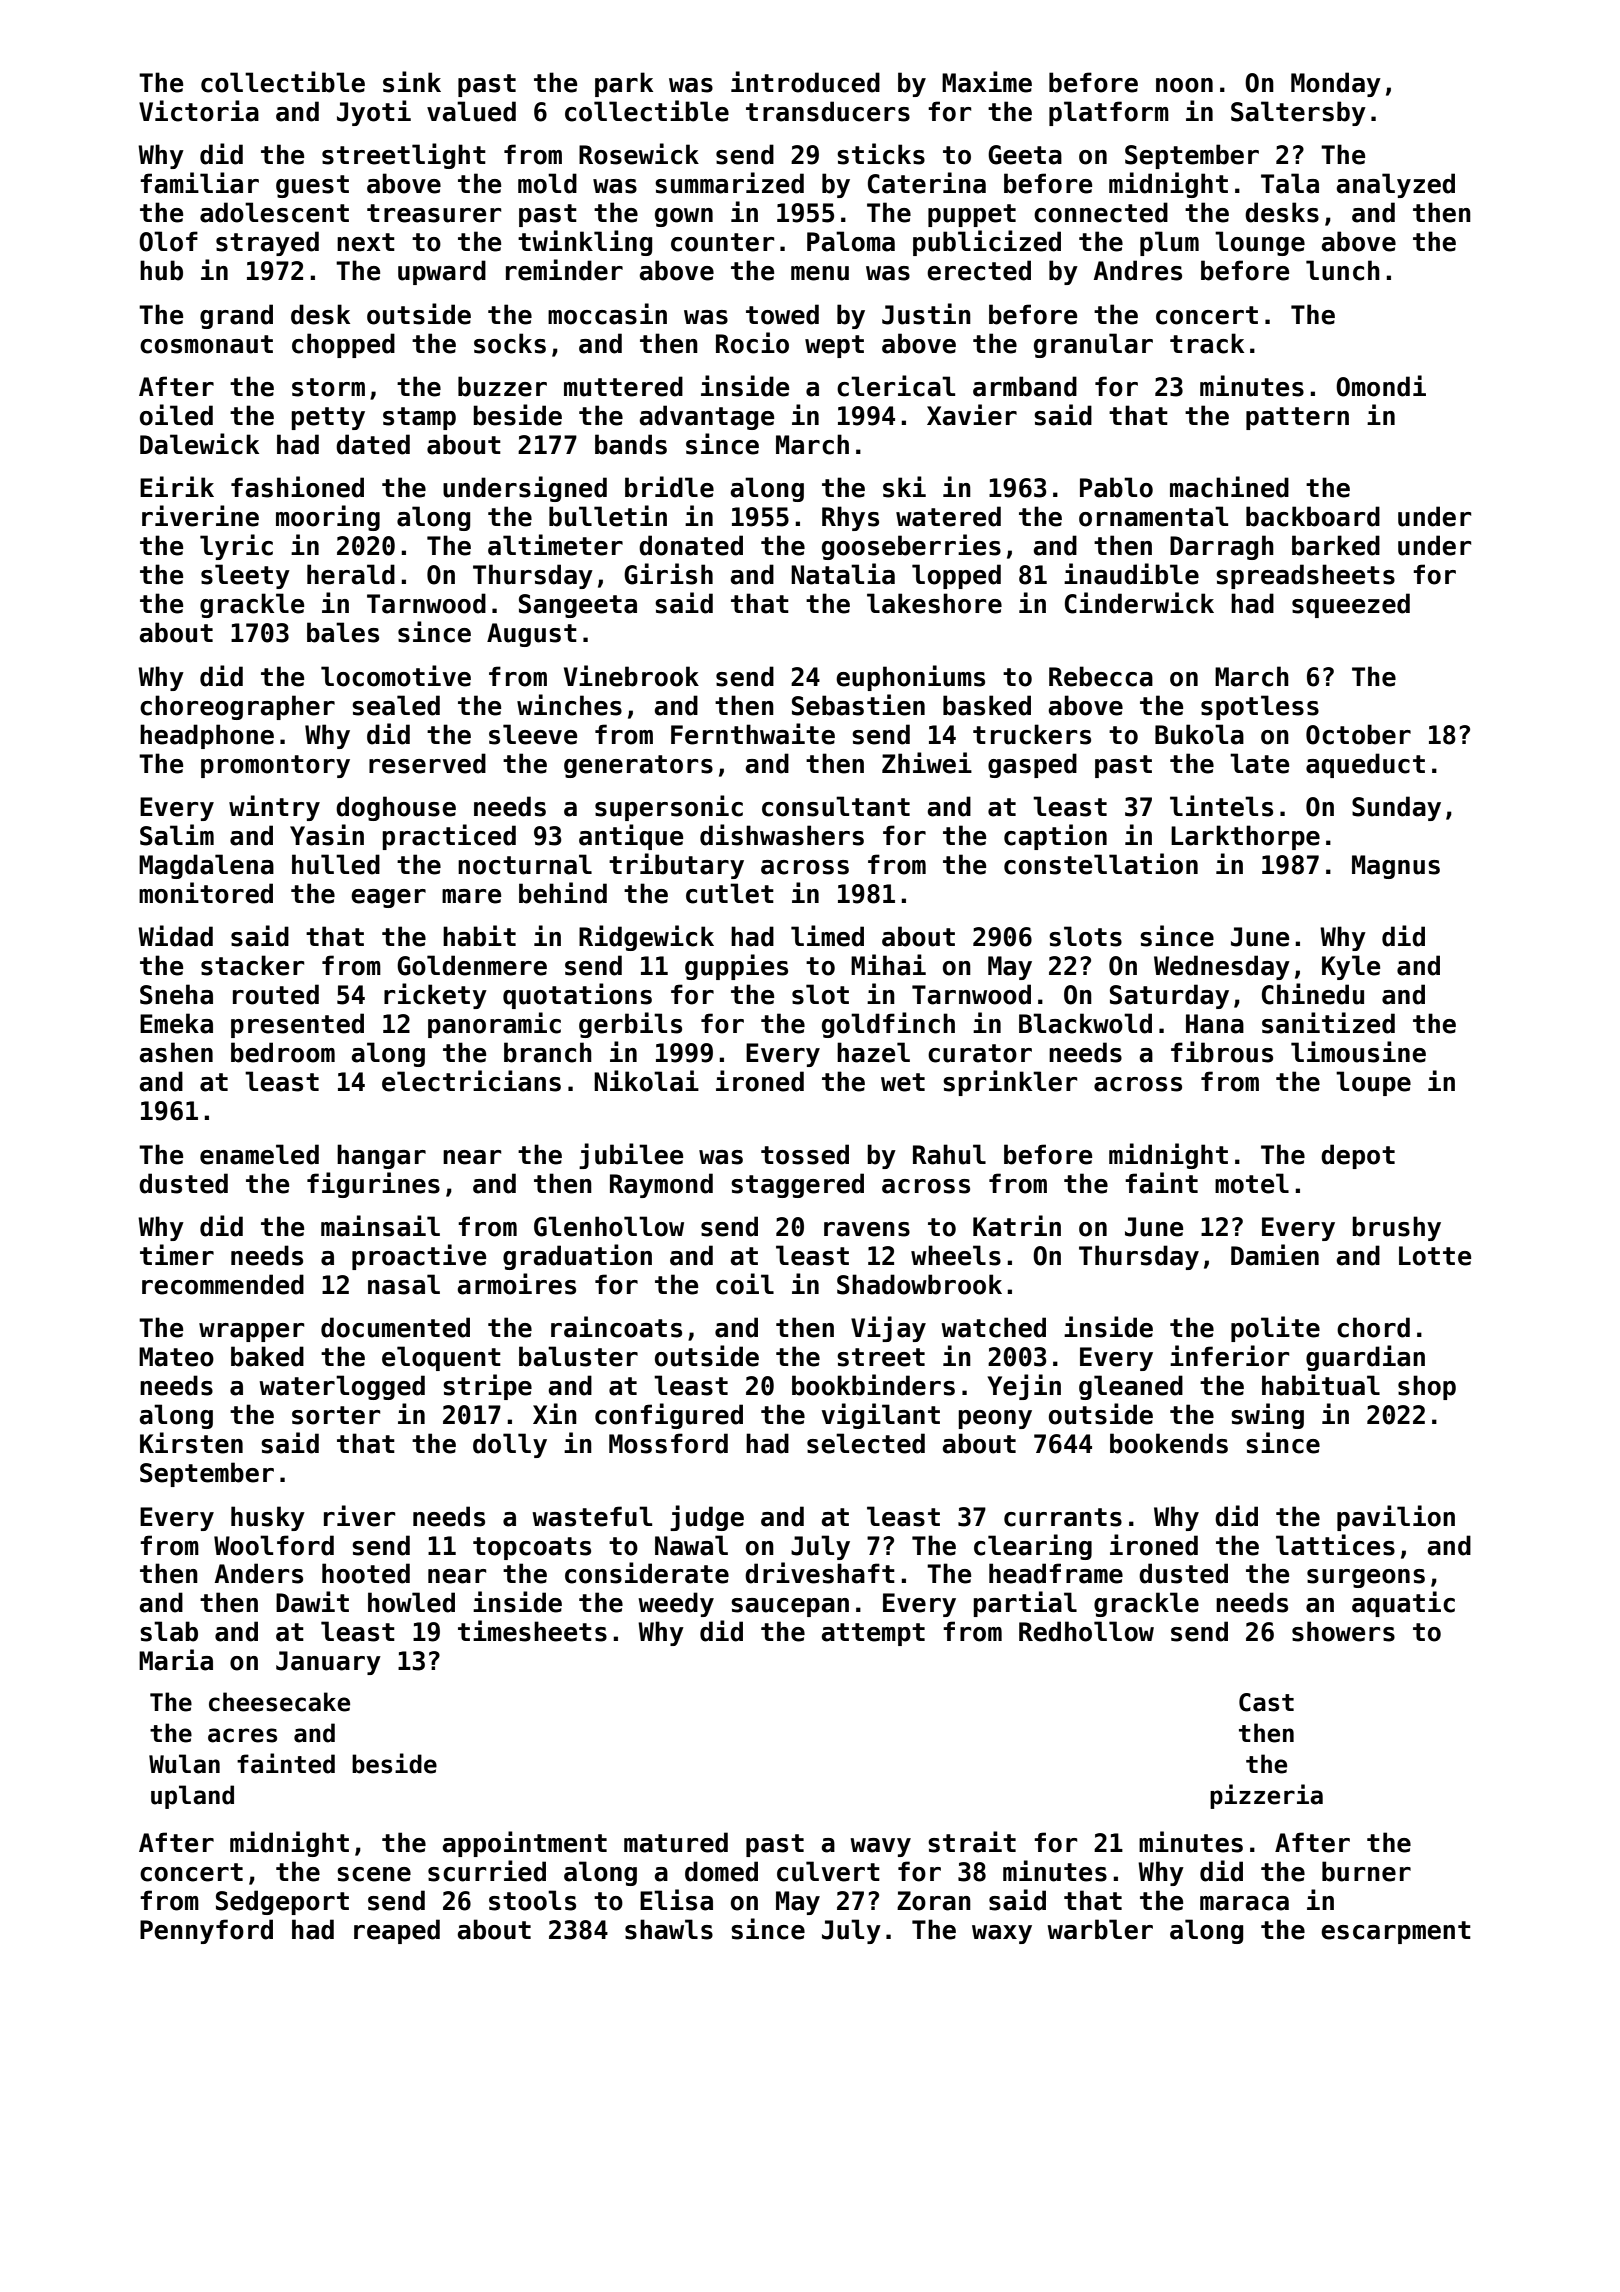 This page has width=1620, height=2292. I want to click on lattices, so click(1335, 1545).
